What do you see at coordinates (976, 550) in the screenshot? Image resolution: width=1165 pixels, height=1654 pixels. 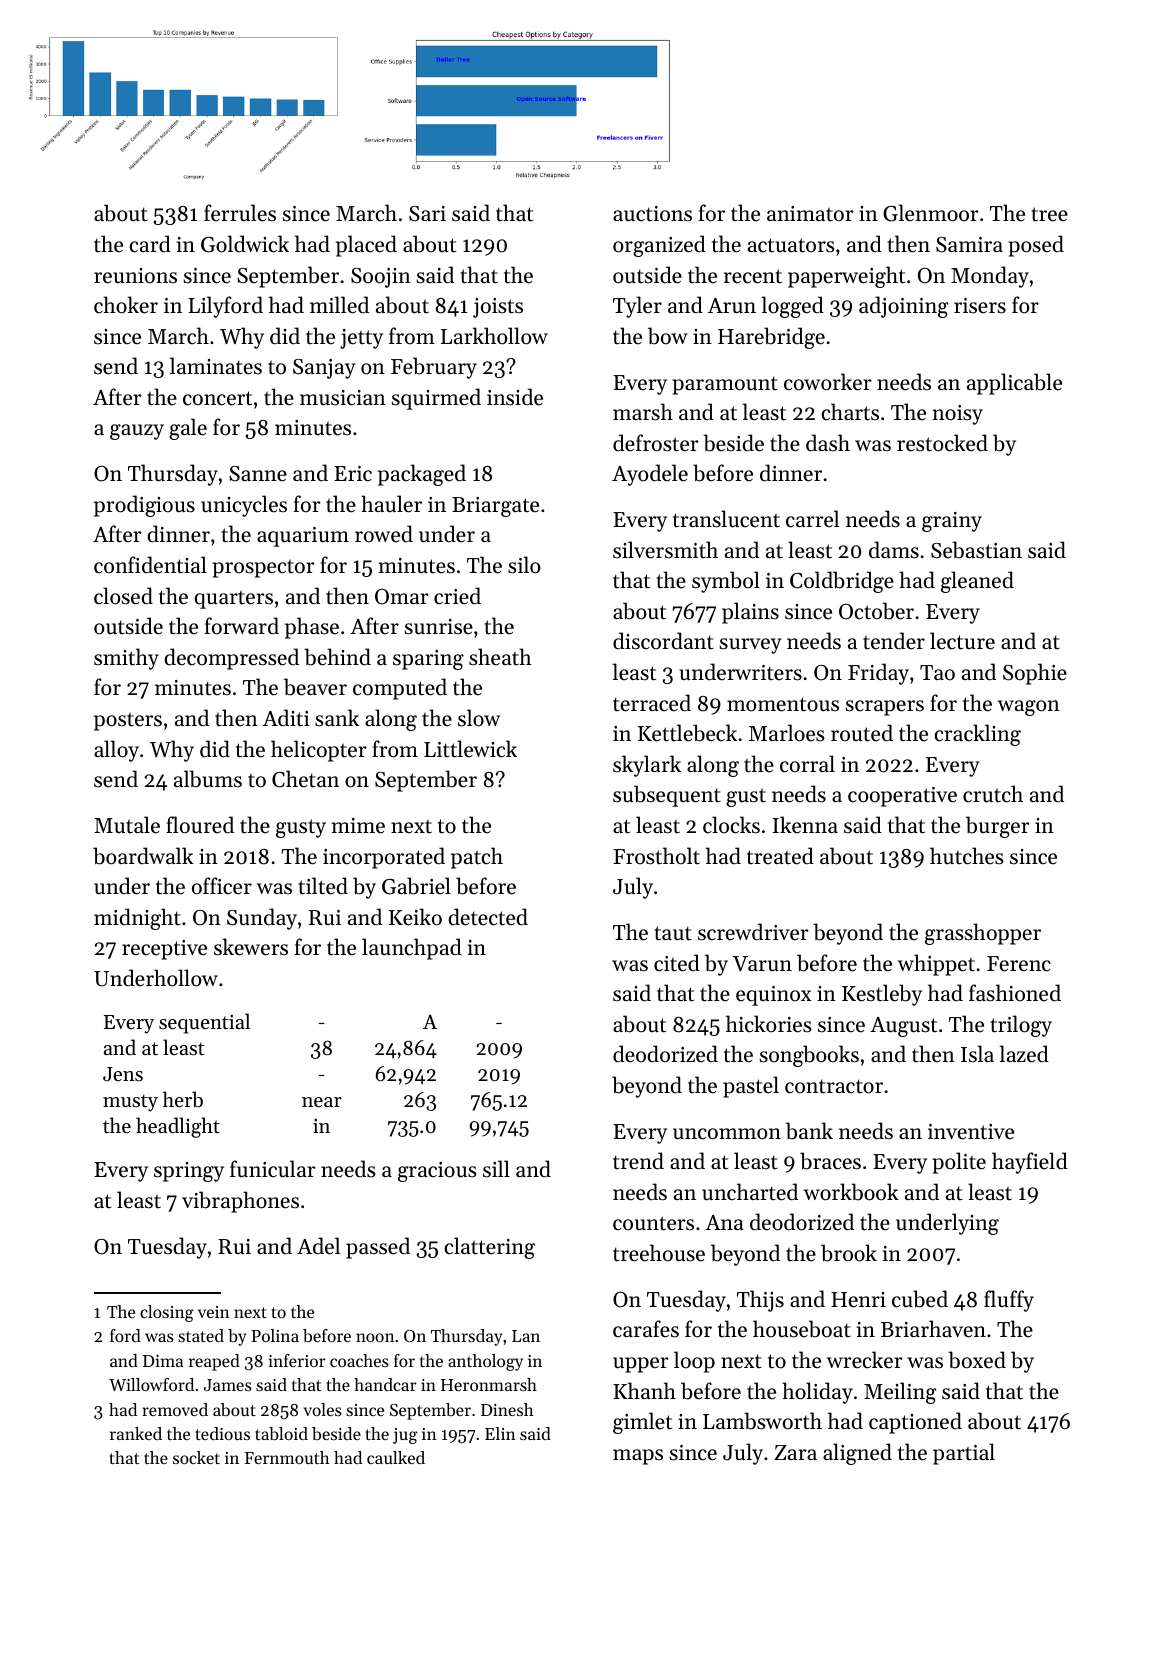 I see `Sebastian` at bounding box center [976, 550].
